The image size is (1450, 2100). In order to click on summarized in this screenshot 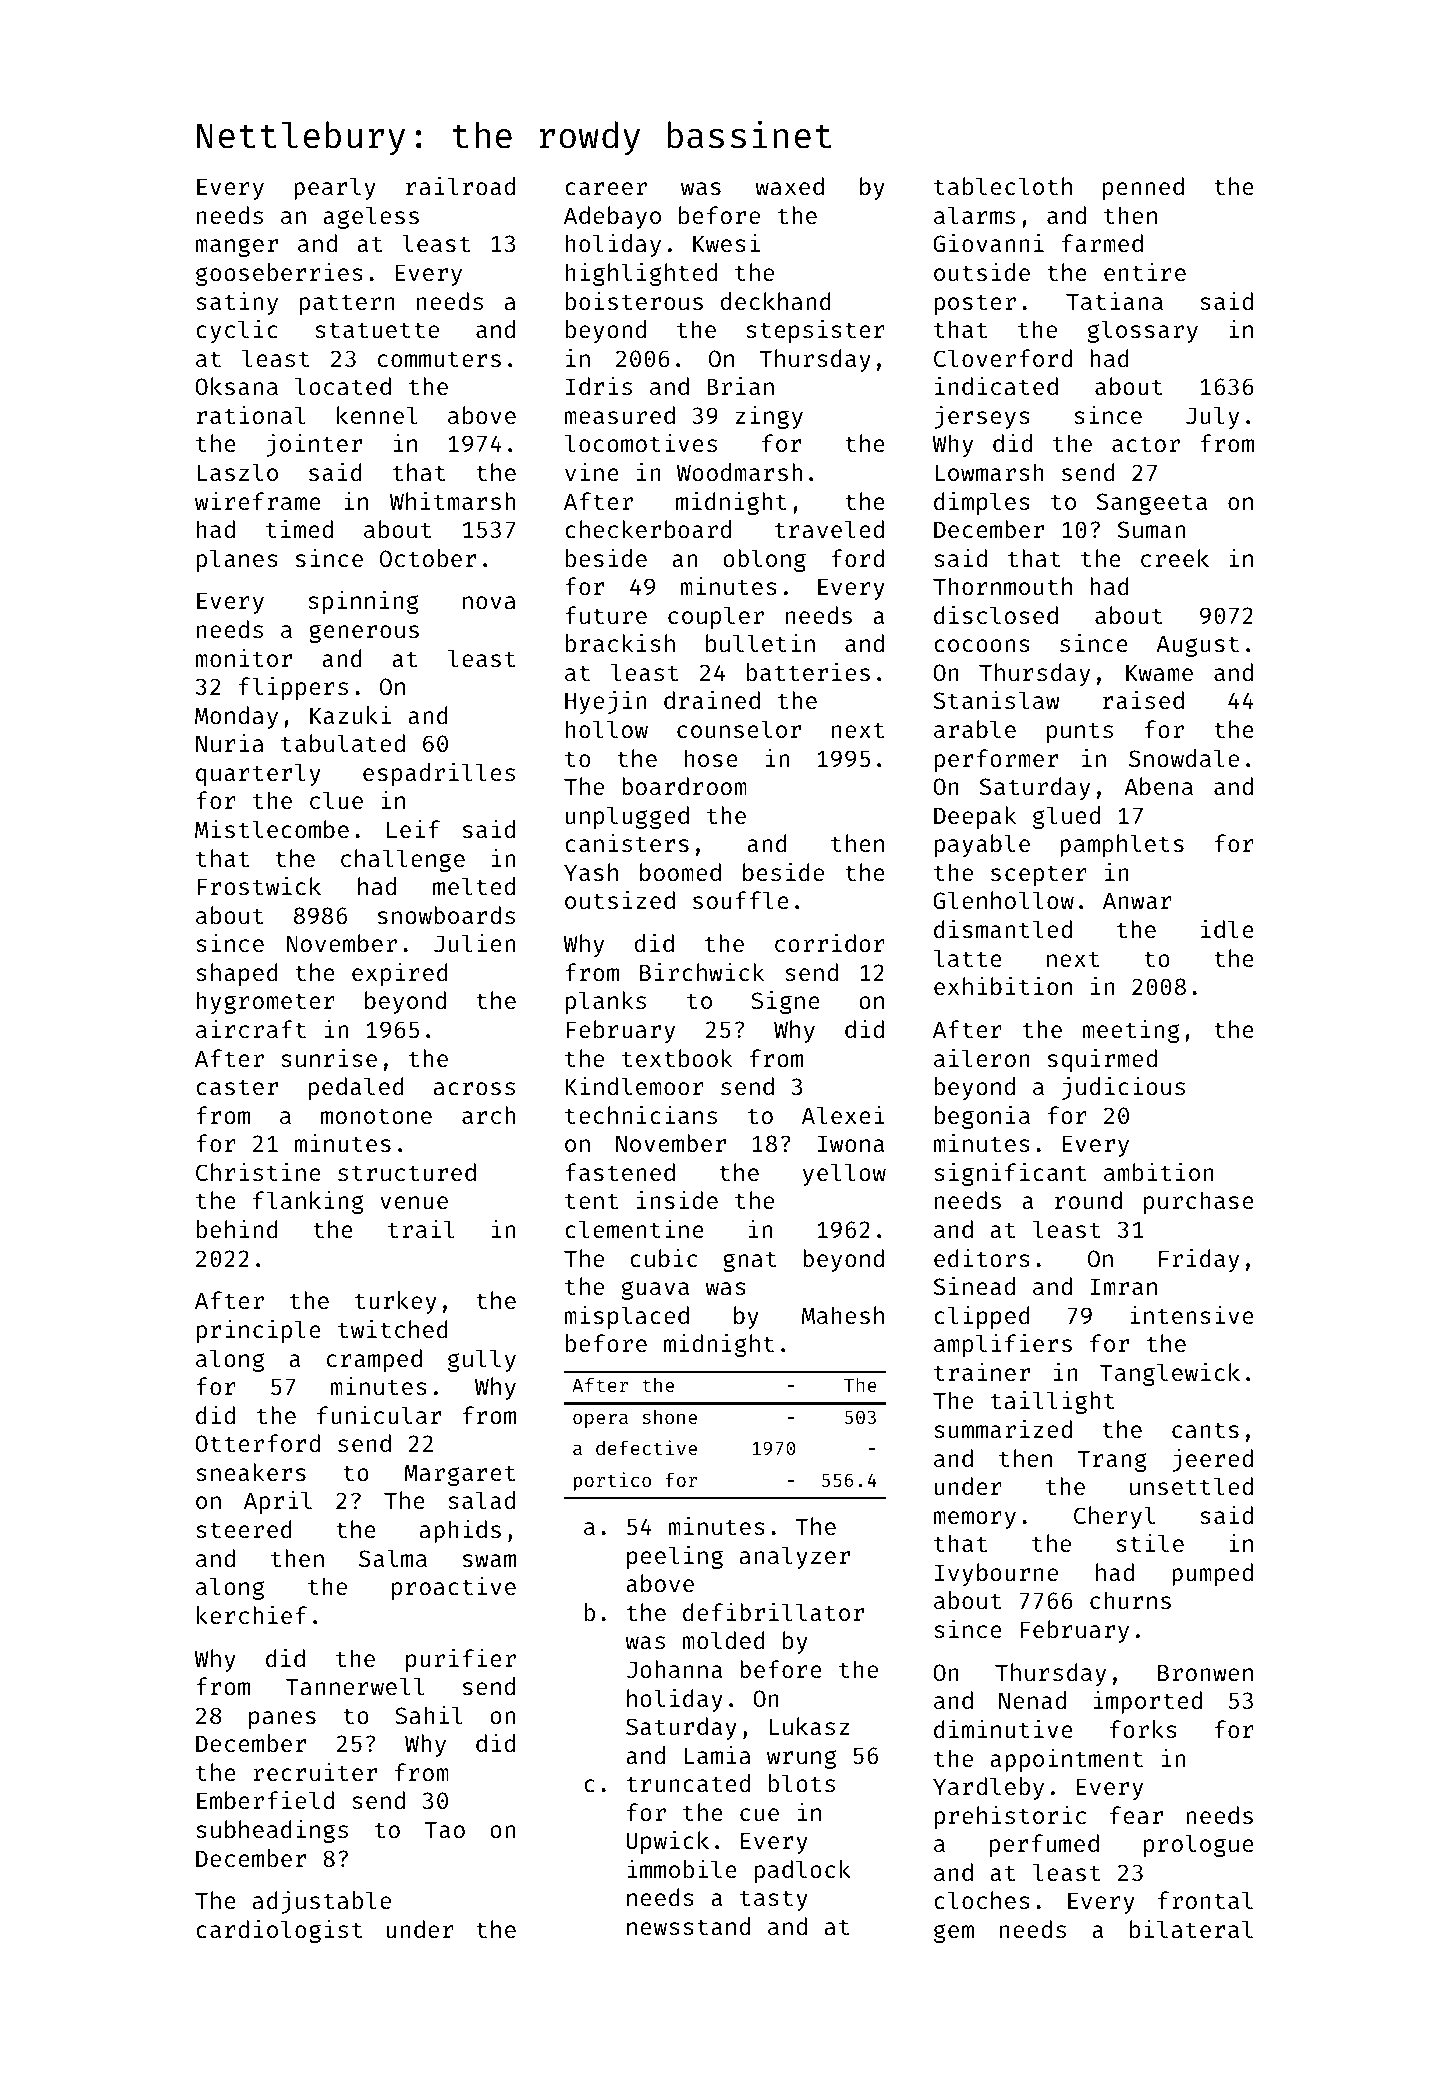, I will do `click(1003, 1429)`.
